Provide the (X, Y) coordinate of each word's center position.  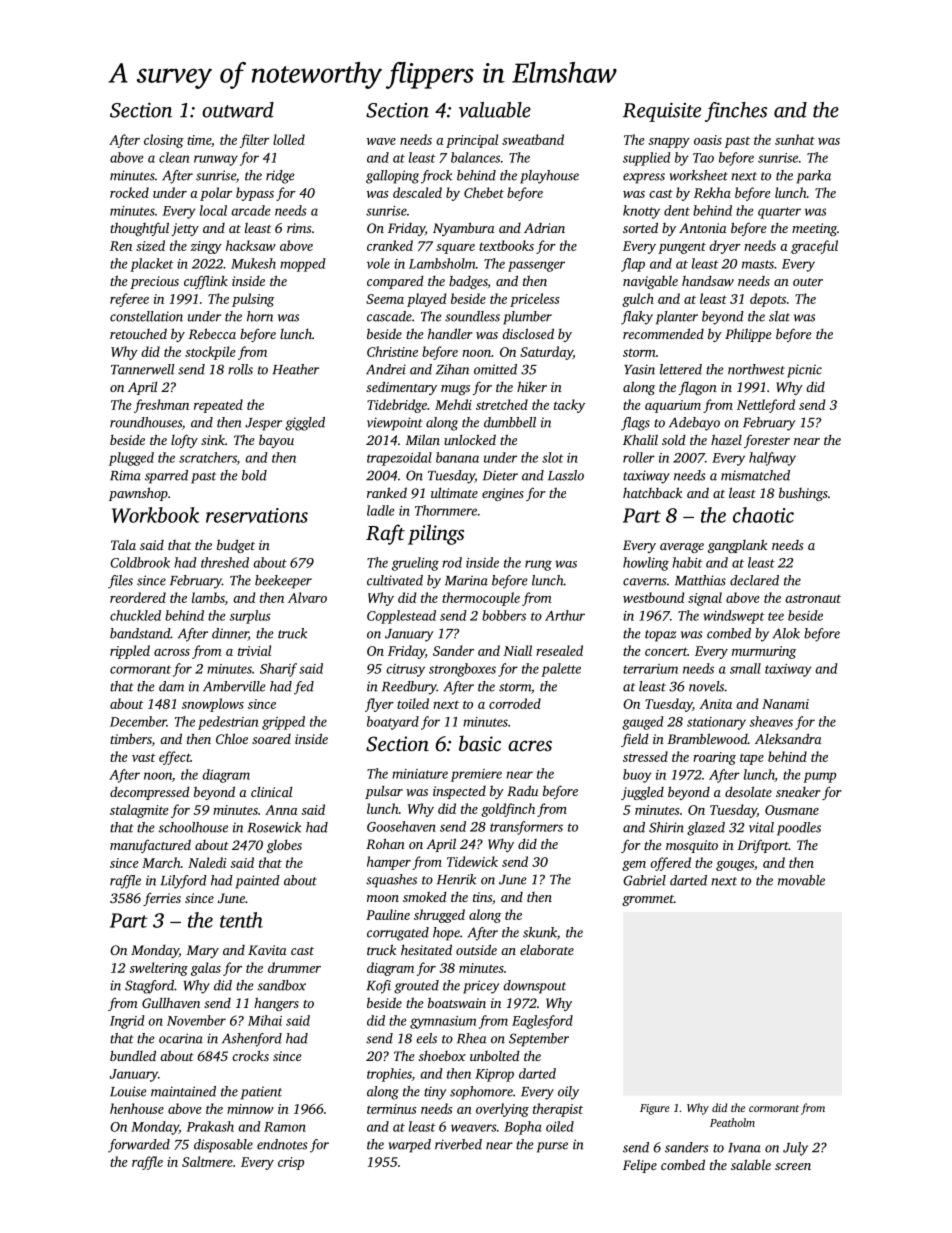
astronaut (813, 598)
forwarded (139, 1146)
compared (395, 282)
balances (475, 157)
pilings (436, 534)
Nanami (785, 704)
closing (164, 141)
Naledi (207, 862)
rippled (130, 652)
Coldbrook (140, 562)
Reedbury (409, 688)
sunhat (795, 139)
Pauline (388, 914)
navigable (650, 282)
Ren (121, 246)
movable (801, 880)
